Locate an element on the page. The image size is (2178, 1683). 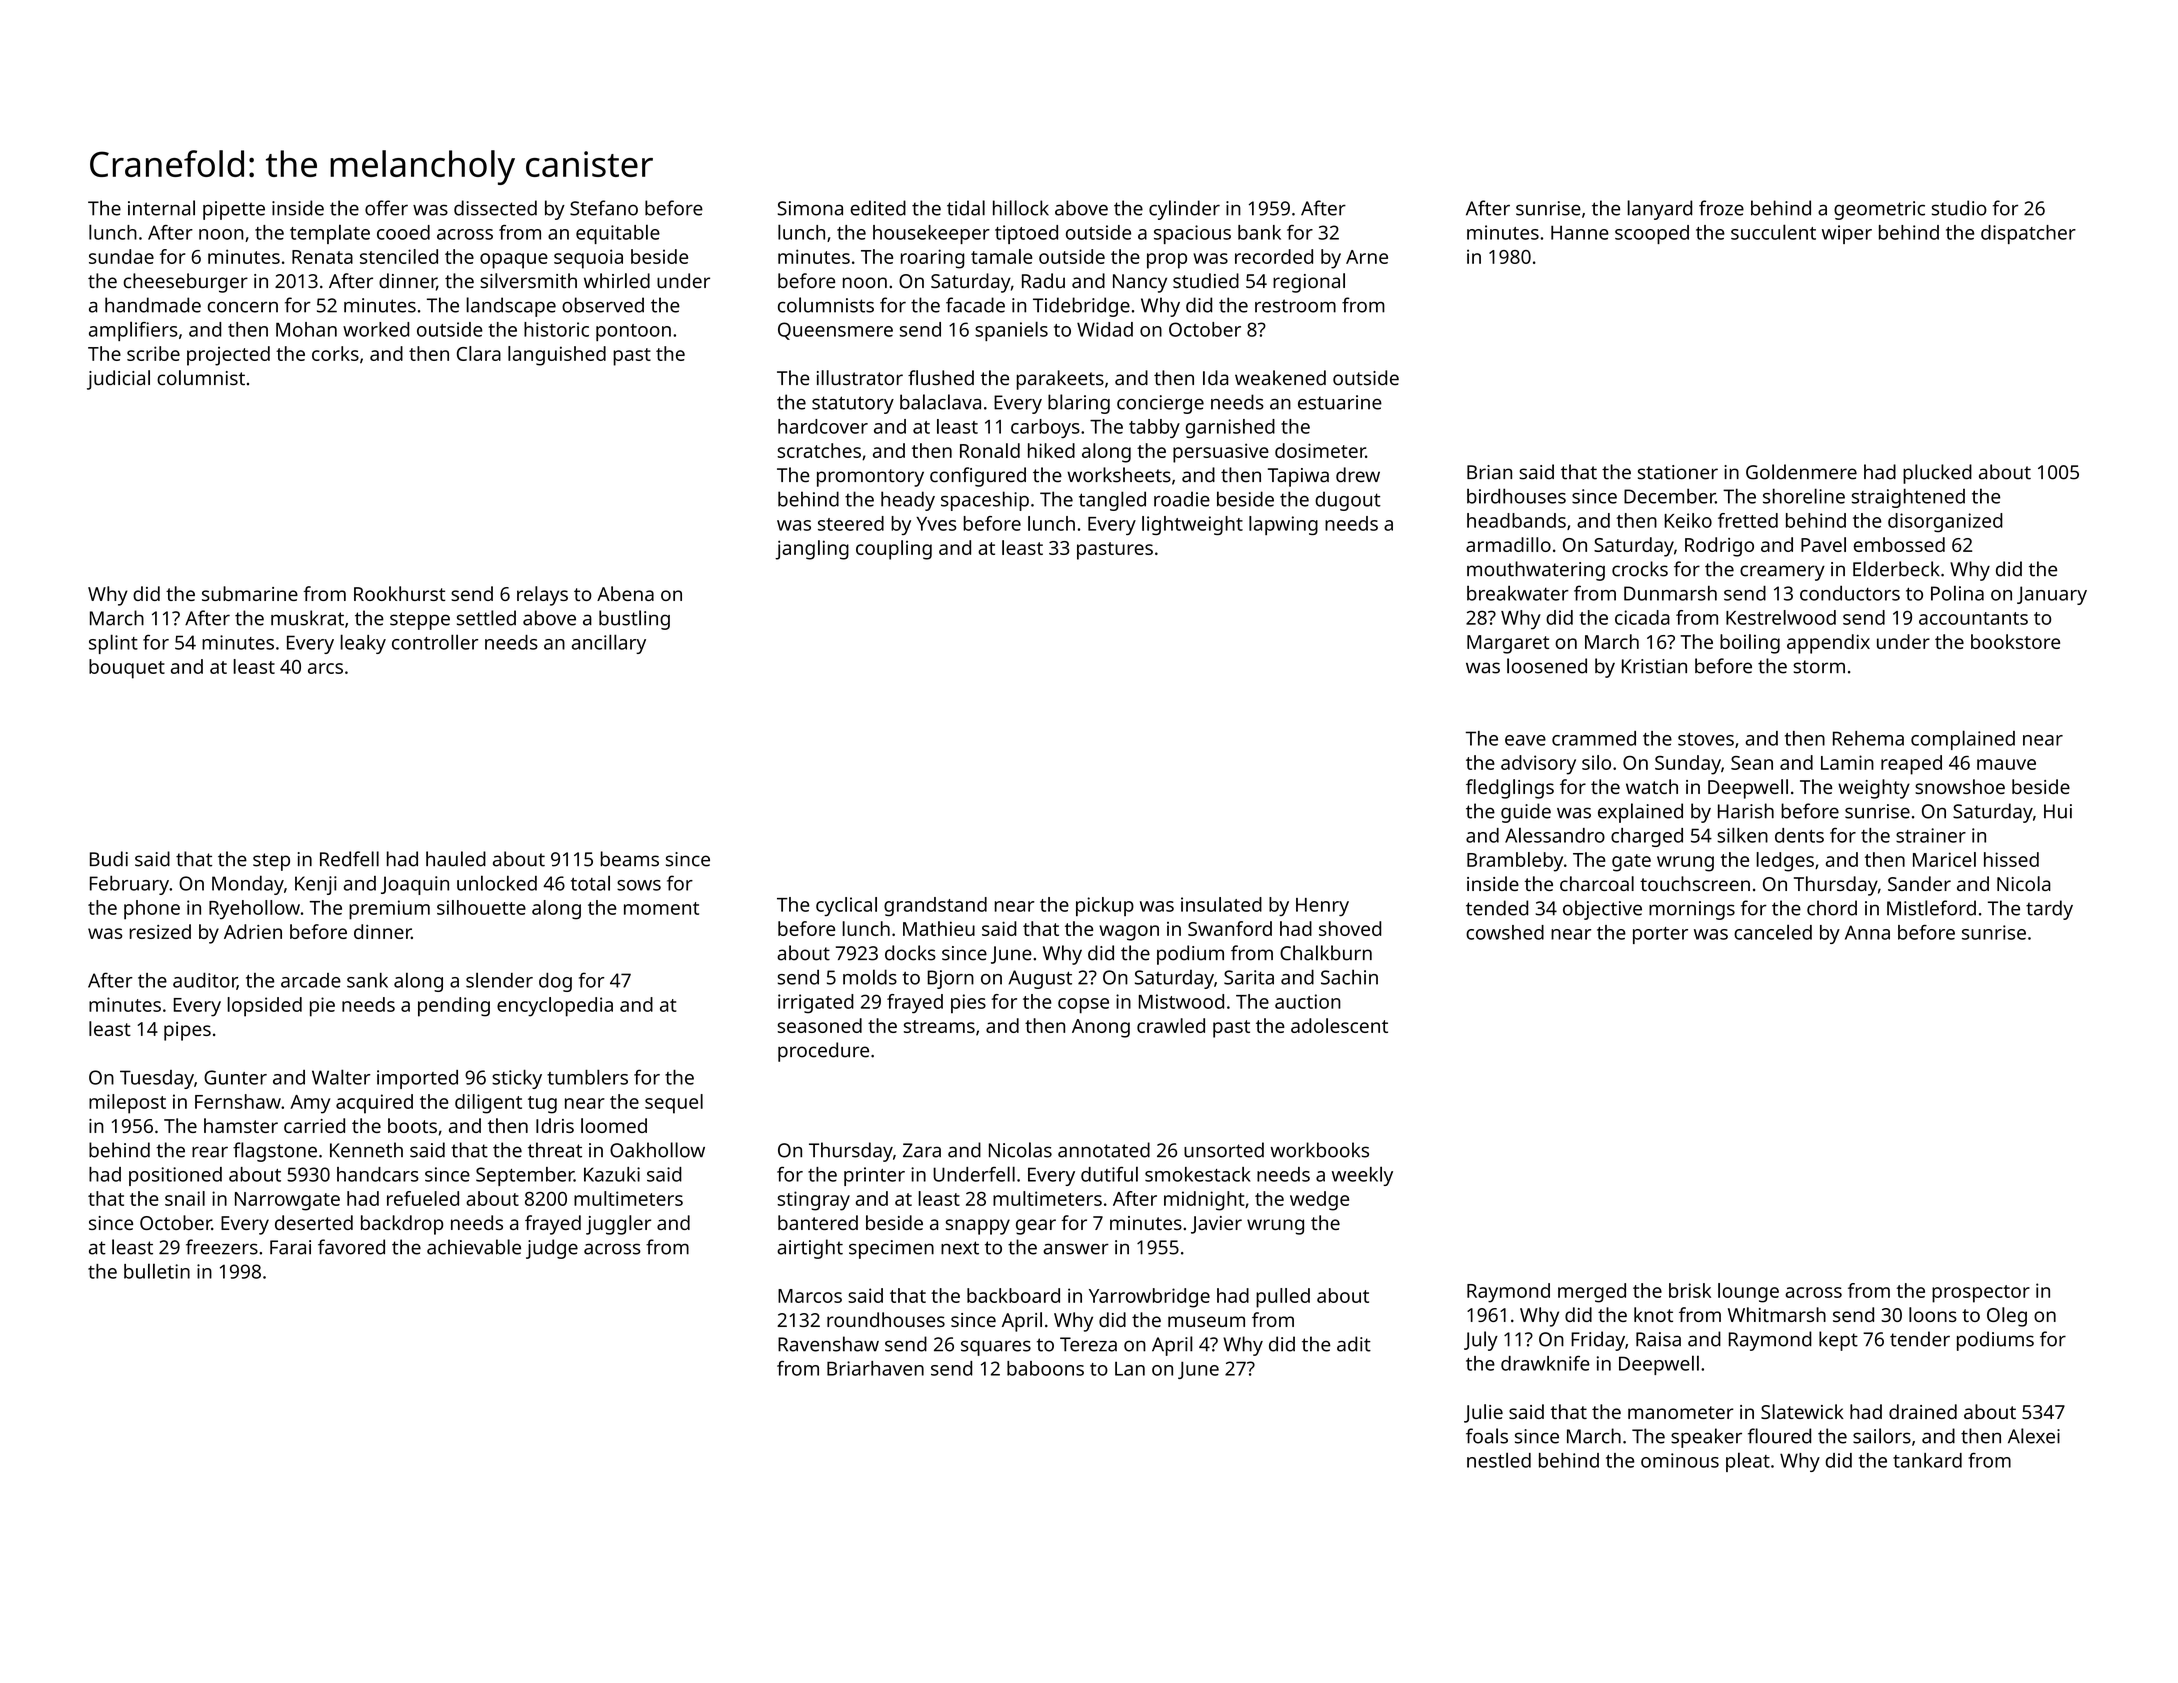
submarine is located at coordinates (250, 593).
